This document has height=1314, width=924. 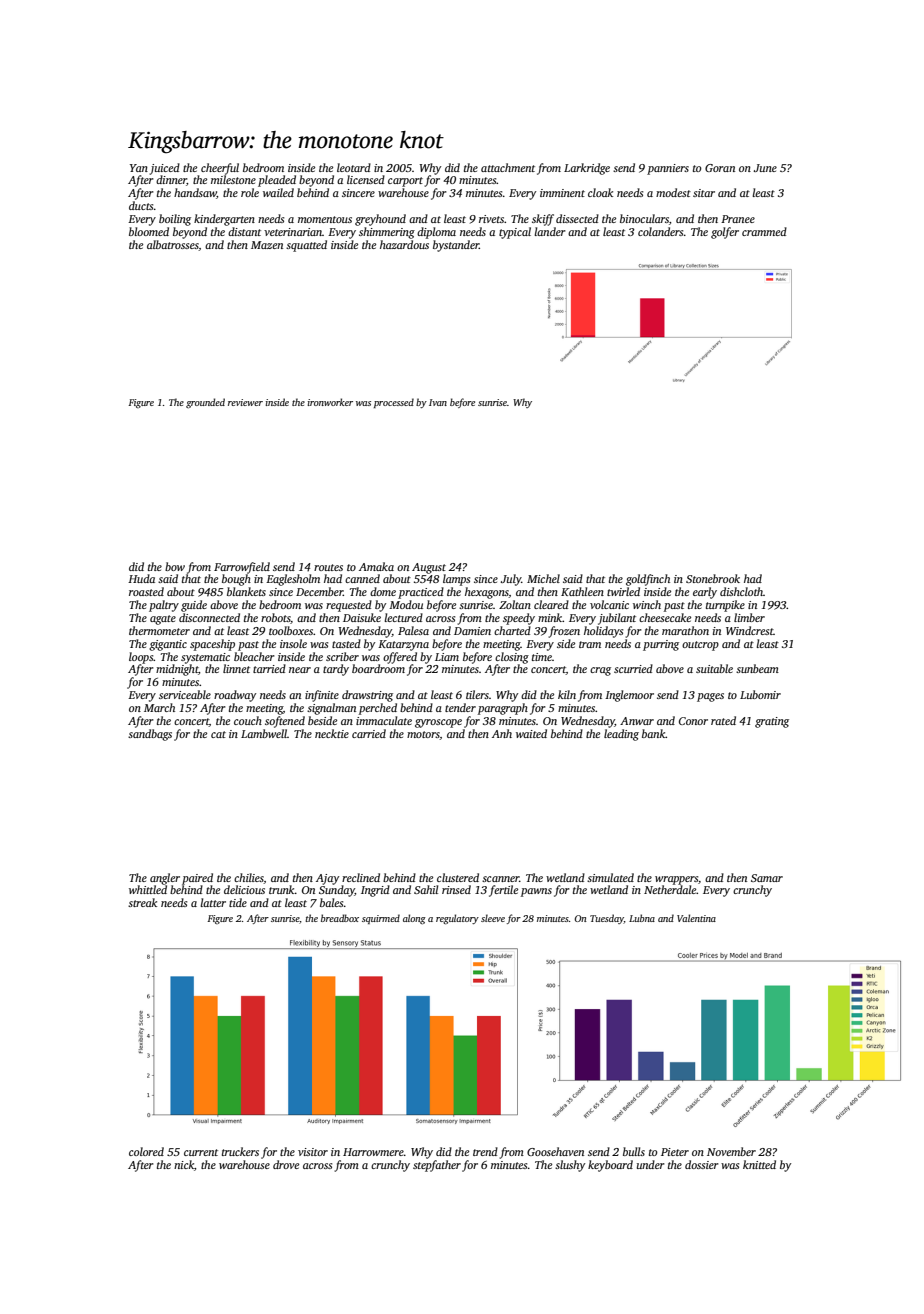 What do you see at coordinates (164, 169) in the document?
I see `juiced` at bounding box center [164, 169].
